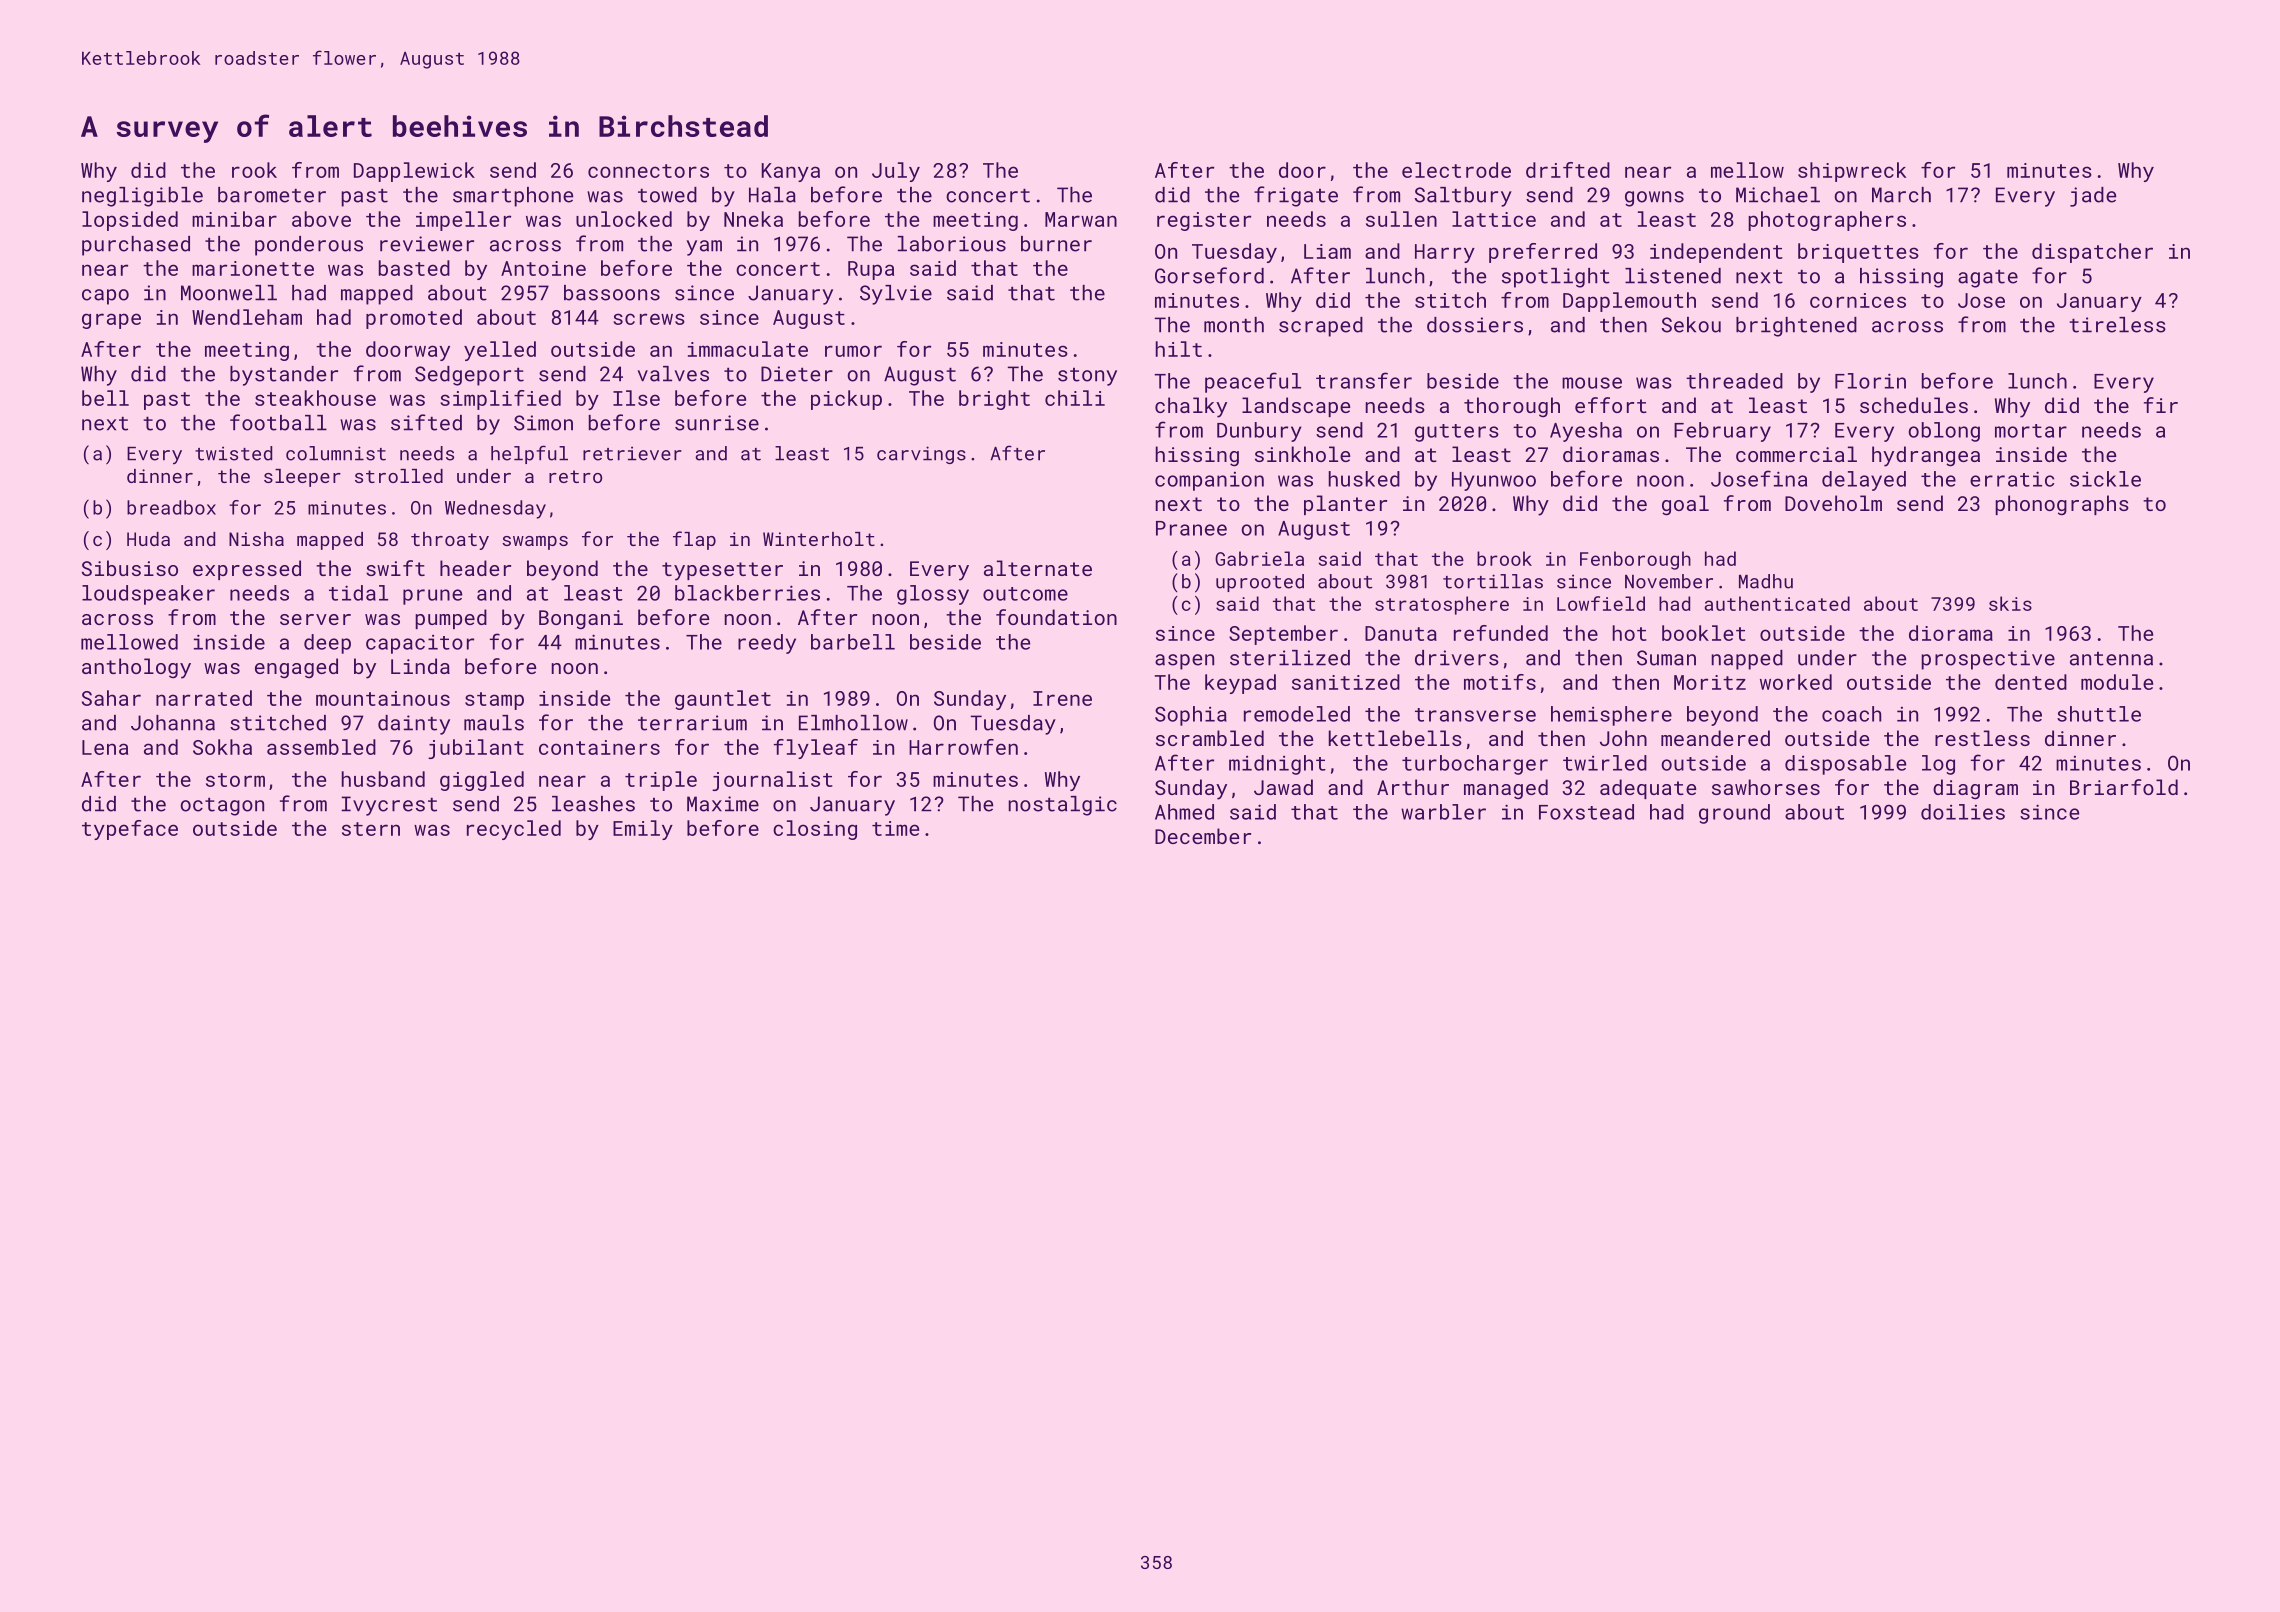 This screenshot has height=1612, width=2280. What do you see at coordinates (723, 804) in the screenshot?
I see `Maxime` at bounding box center [723, 804].
